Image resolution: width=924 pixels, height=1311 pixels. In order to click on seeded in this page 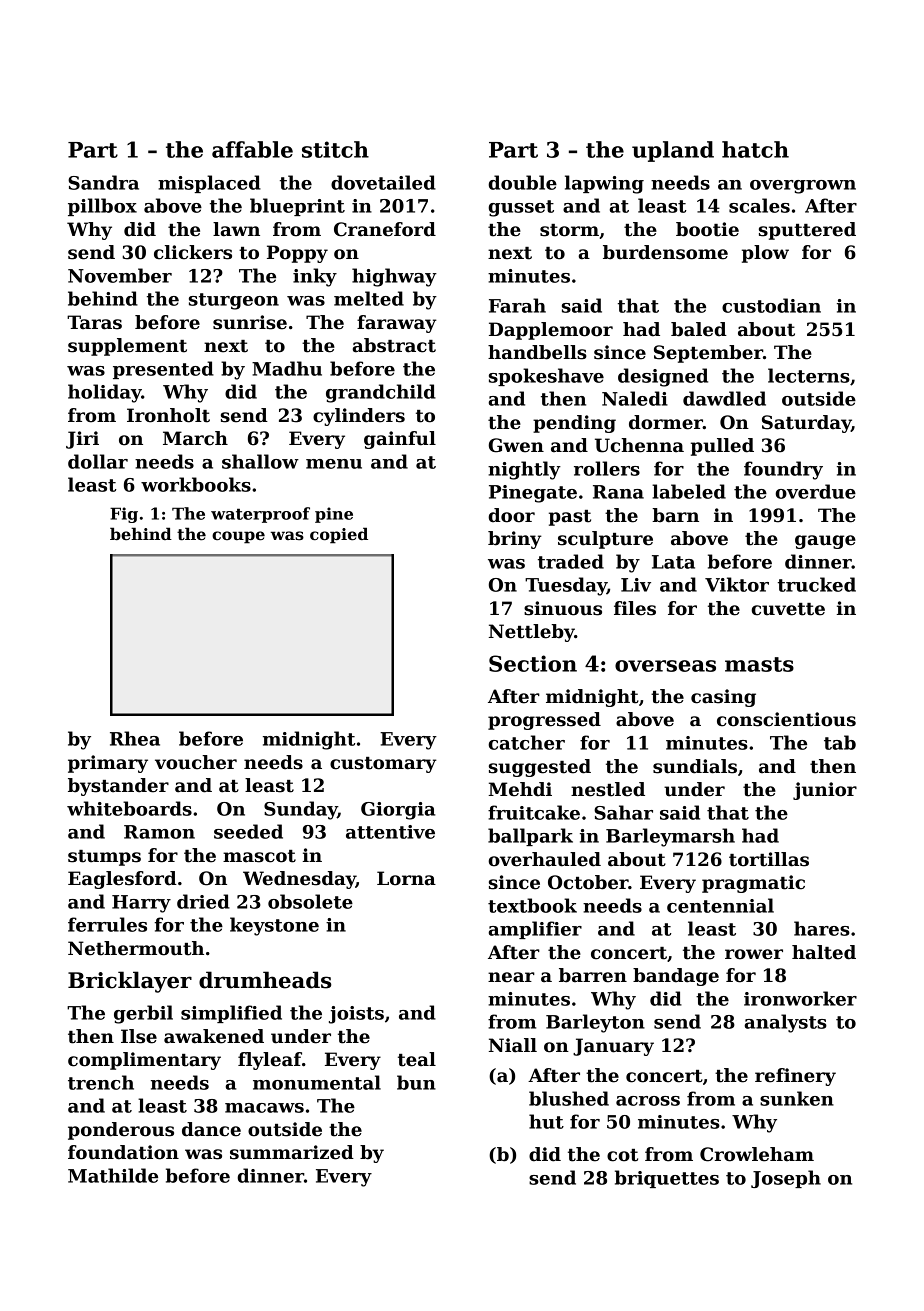, I will do `click(248, 831)`.
